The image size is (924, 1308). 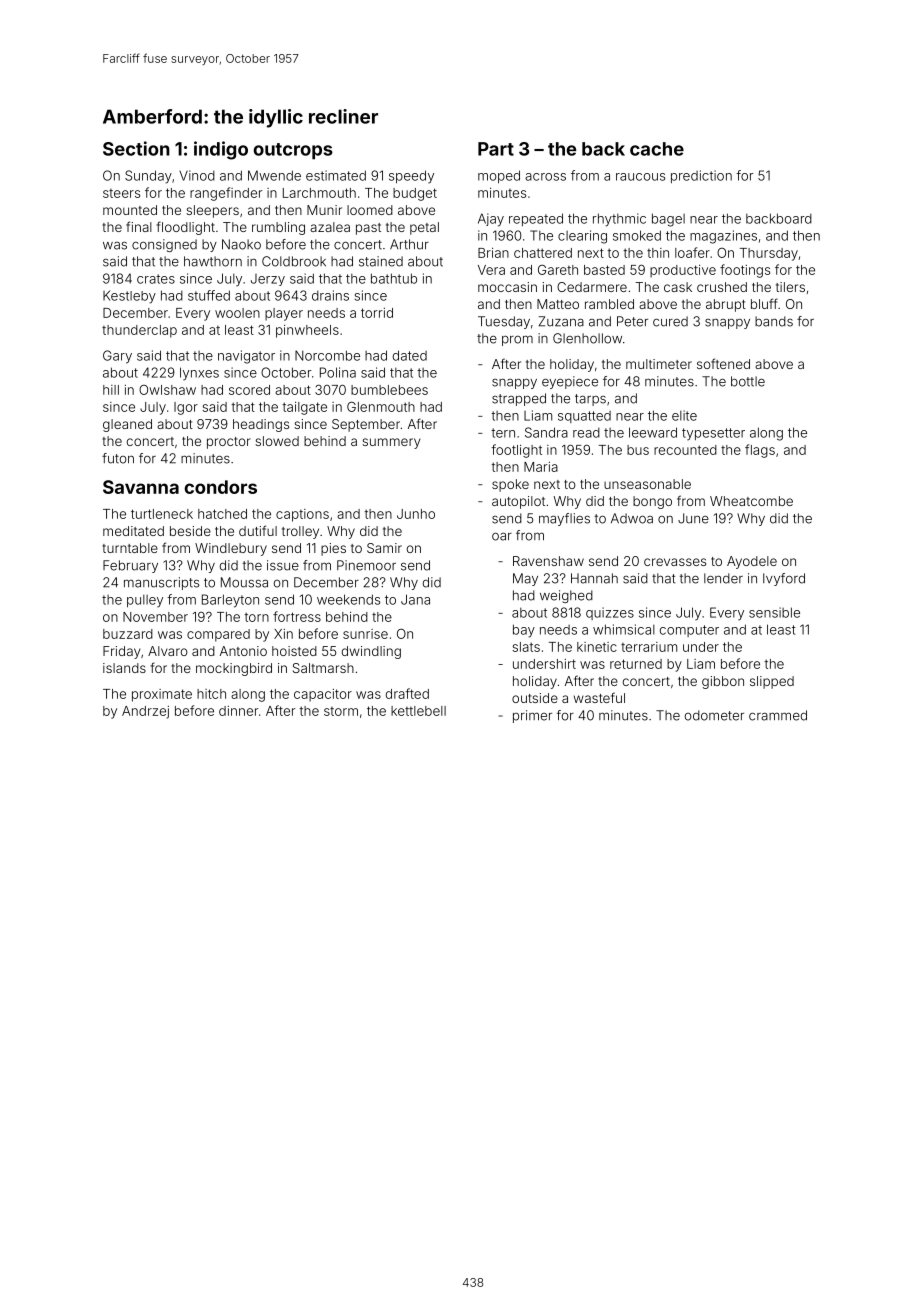 I want to click on cask, so click(x=678, y=287).
